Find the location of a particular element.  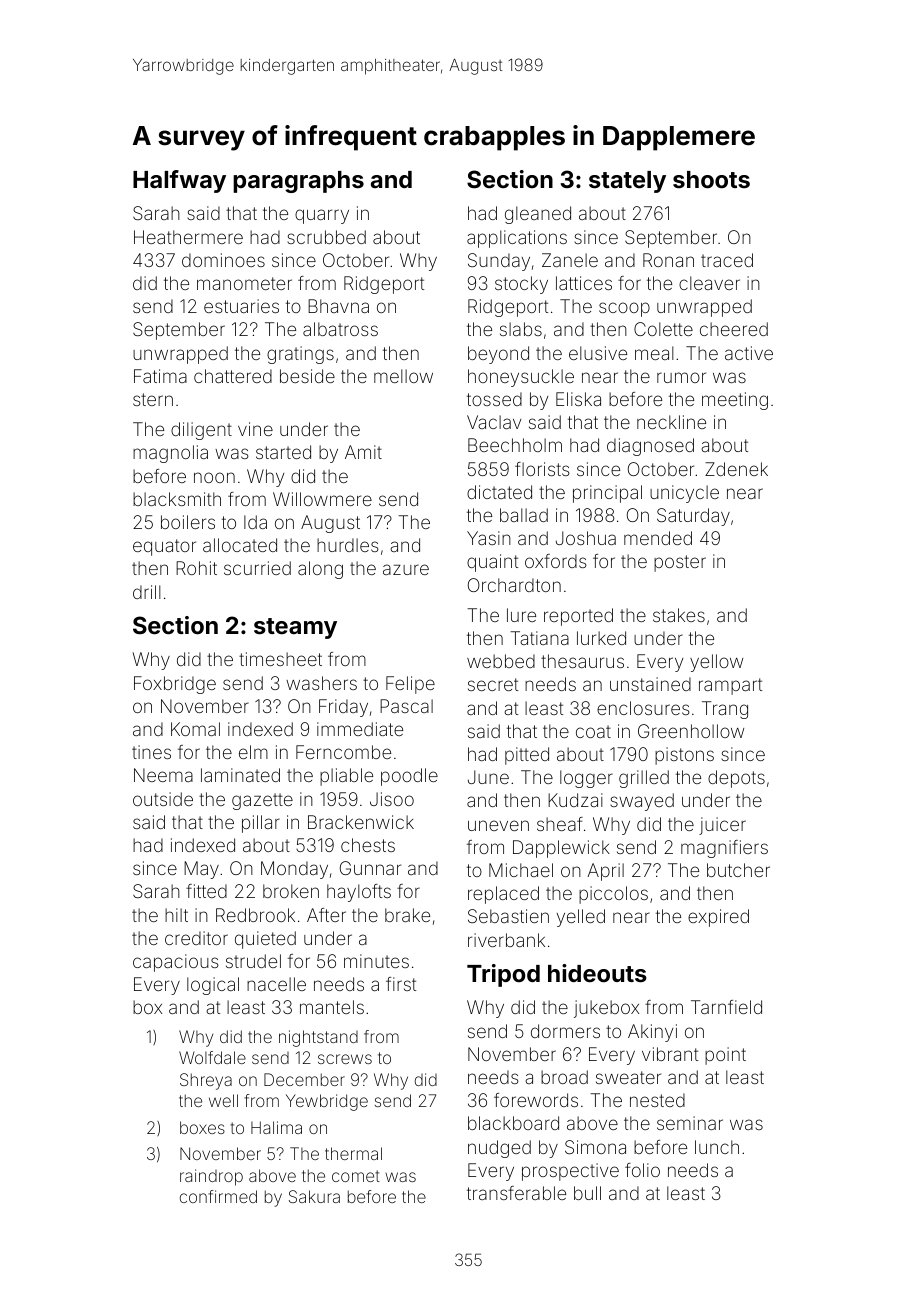

stately is located at coordinates (627, 182).
